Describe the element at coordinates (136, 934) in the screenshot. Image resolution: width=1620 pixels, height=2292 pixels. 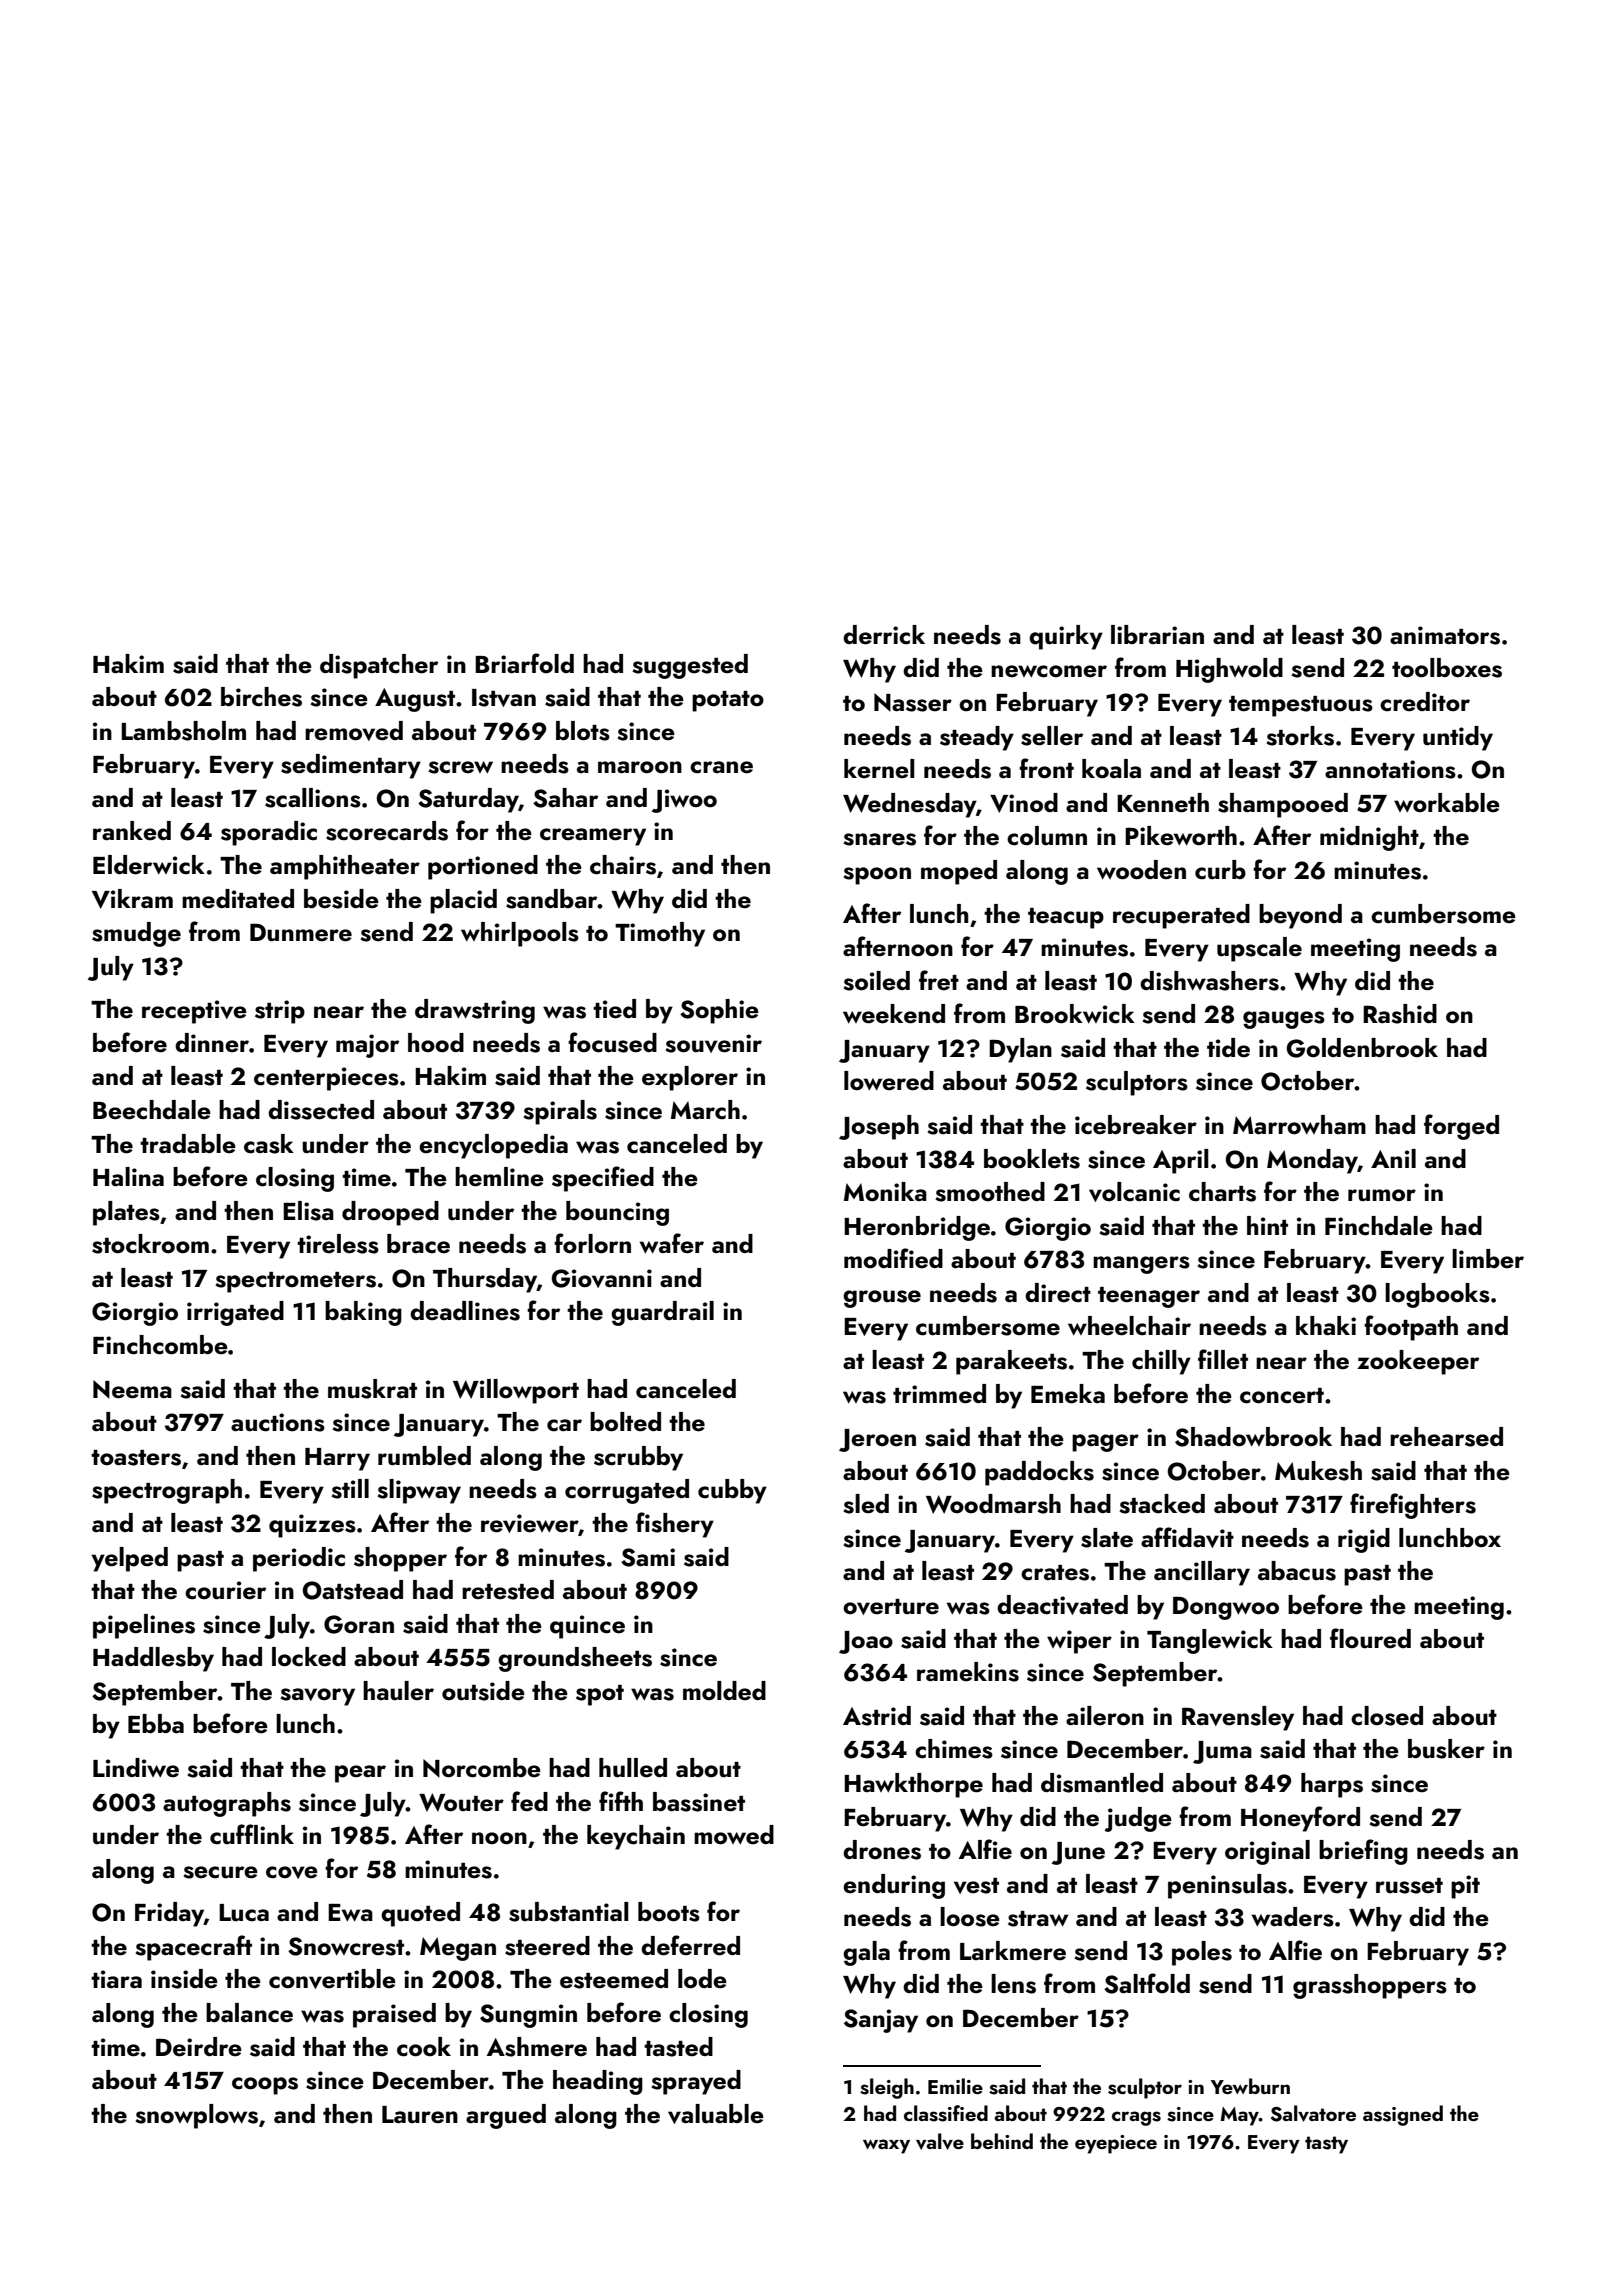
I see `smudge` at that location.
